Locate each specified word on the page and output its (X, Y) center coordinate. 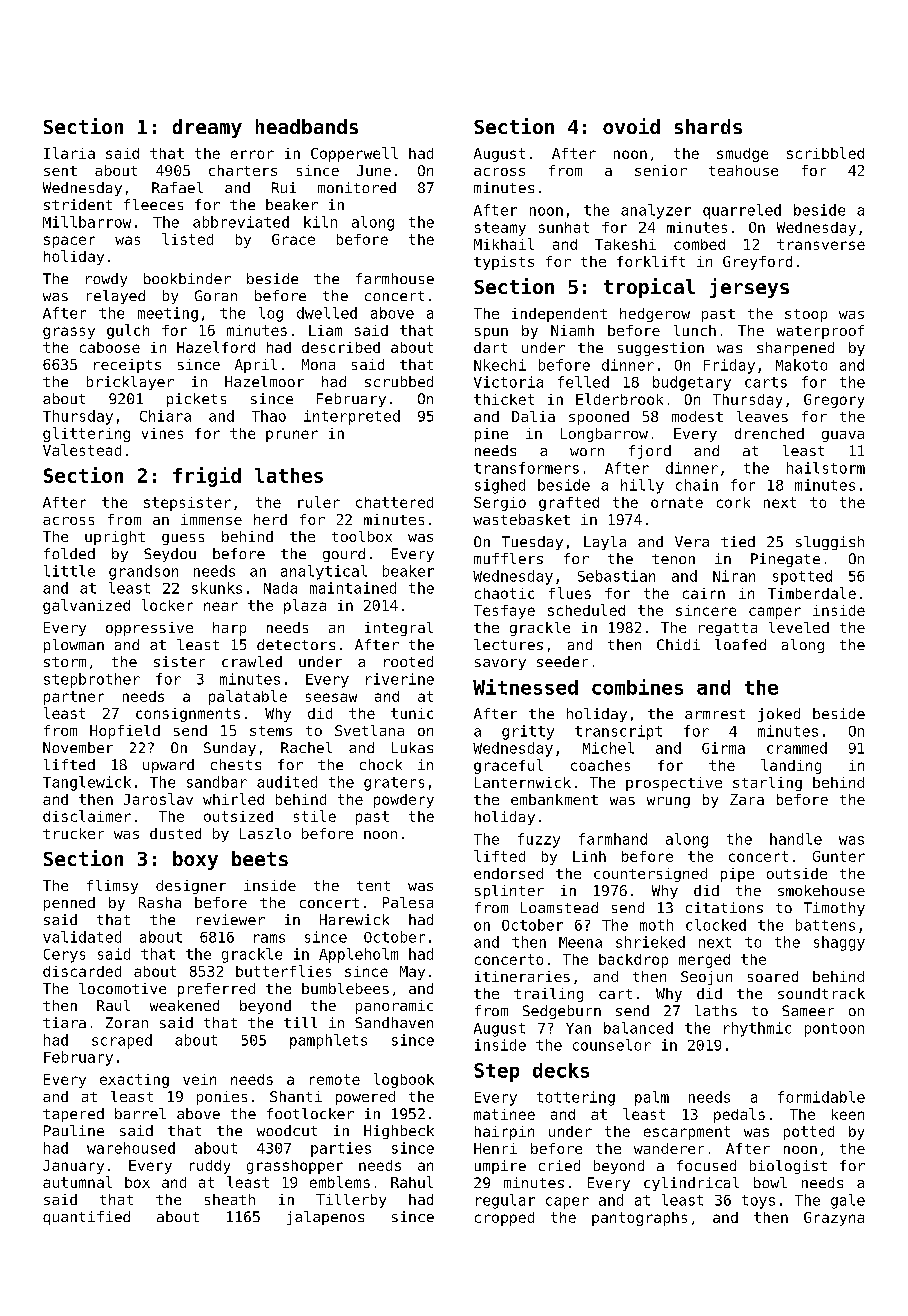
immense (211, 519)
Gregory (834, 401)
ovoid (631, 126)
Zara (747, 799)
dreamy (207, 128)
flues (570, 593)
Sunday (230, 749)
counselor (612, 1045)
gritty (528, 732)
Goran (216, 295)
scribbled (825, 153)
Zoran (127, 1022)
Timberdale (812, 593)
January (73, 1167)
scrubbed (399, 381)
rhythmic (757, 1029)
